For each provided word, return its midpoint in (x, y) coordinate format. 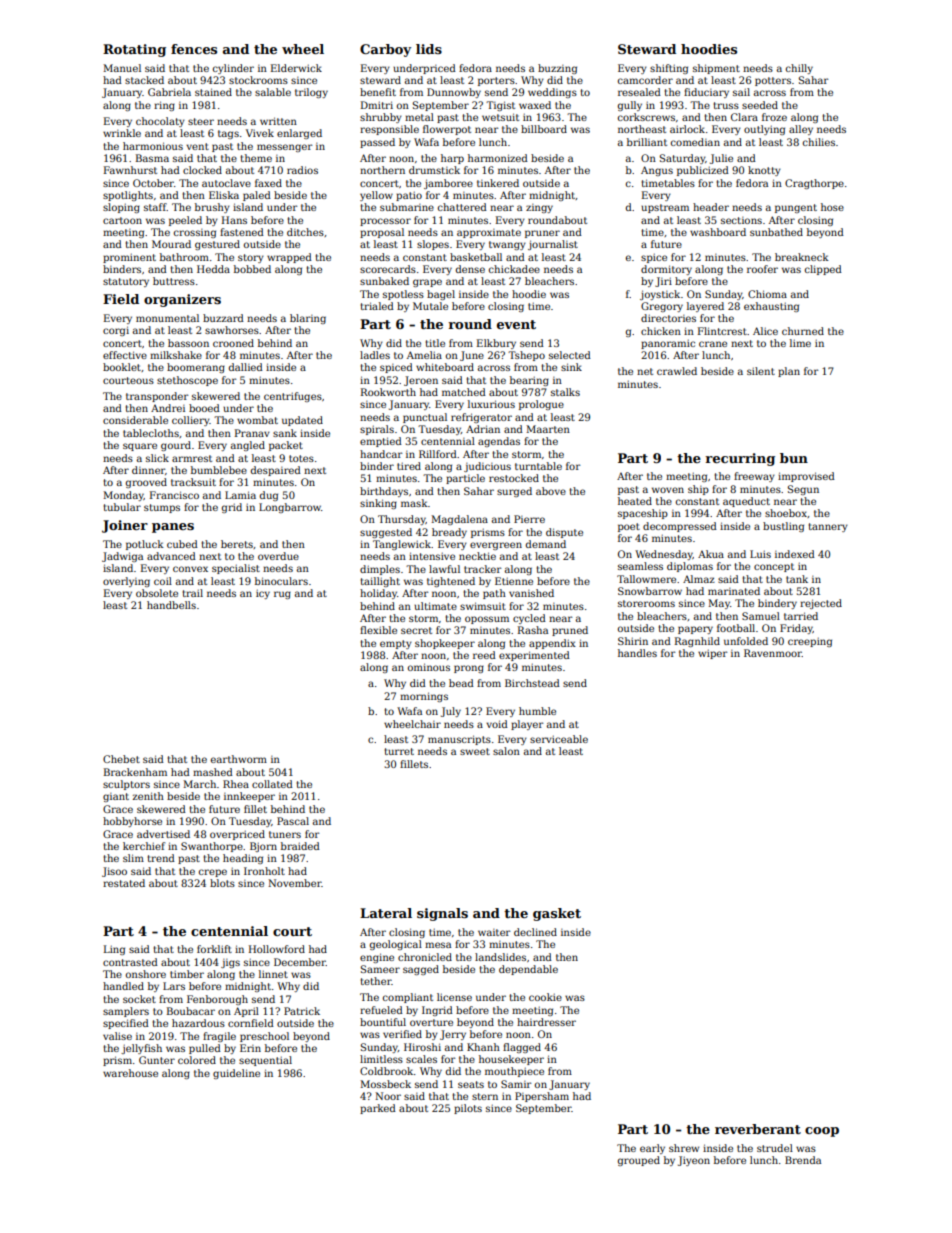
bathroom (184, 257)
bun (794, 458)
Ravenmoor (773, 653)
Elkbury (496, 344)
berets (237, 544)
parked (378, 1109)
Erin (250, 1048)
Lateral (386, 913)
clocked (202, 170)
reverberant (758, 1129)
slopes (433, 245)
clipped (823, 270)
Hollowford (277, 949)
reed (484, 655)
